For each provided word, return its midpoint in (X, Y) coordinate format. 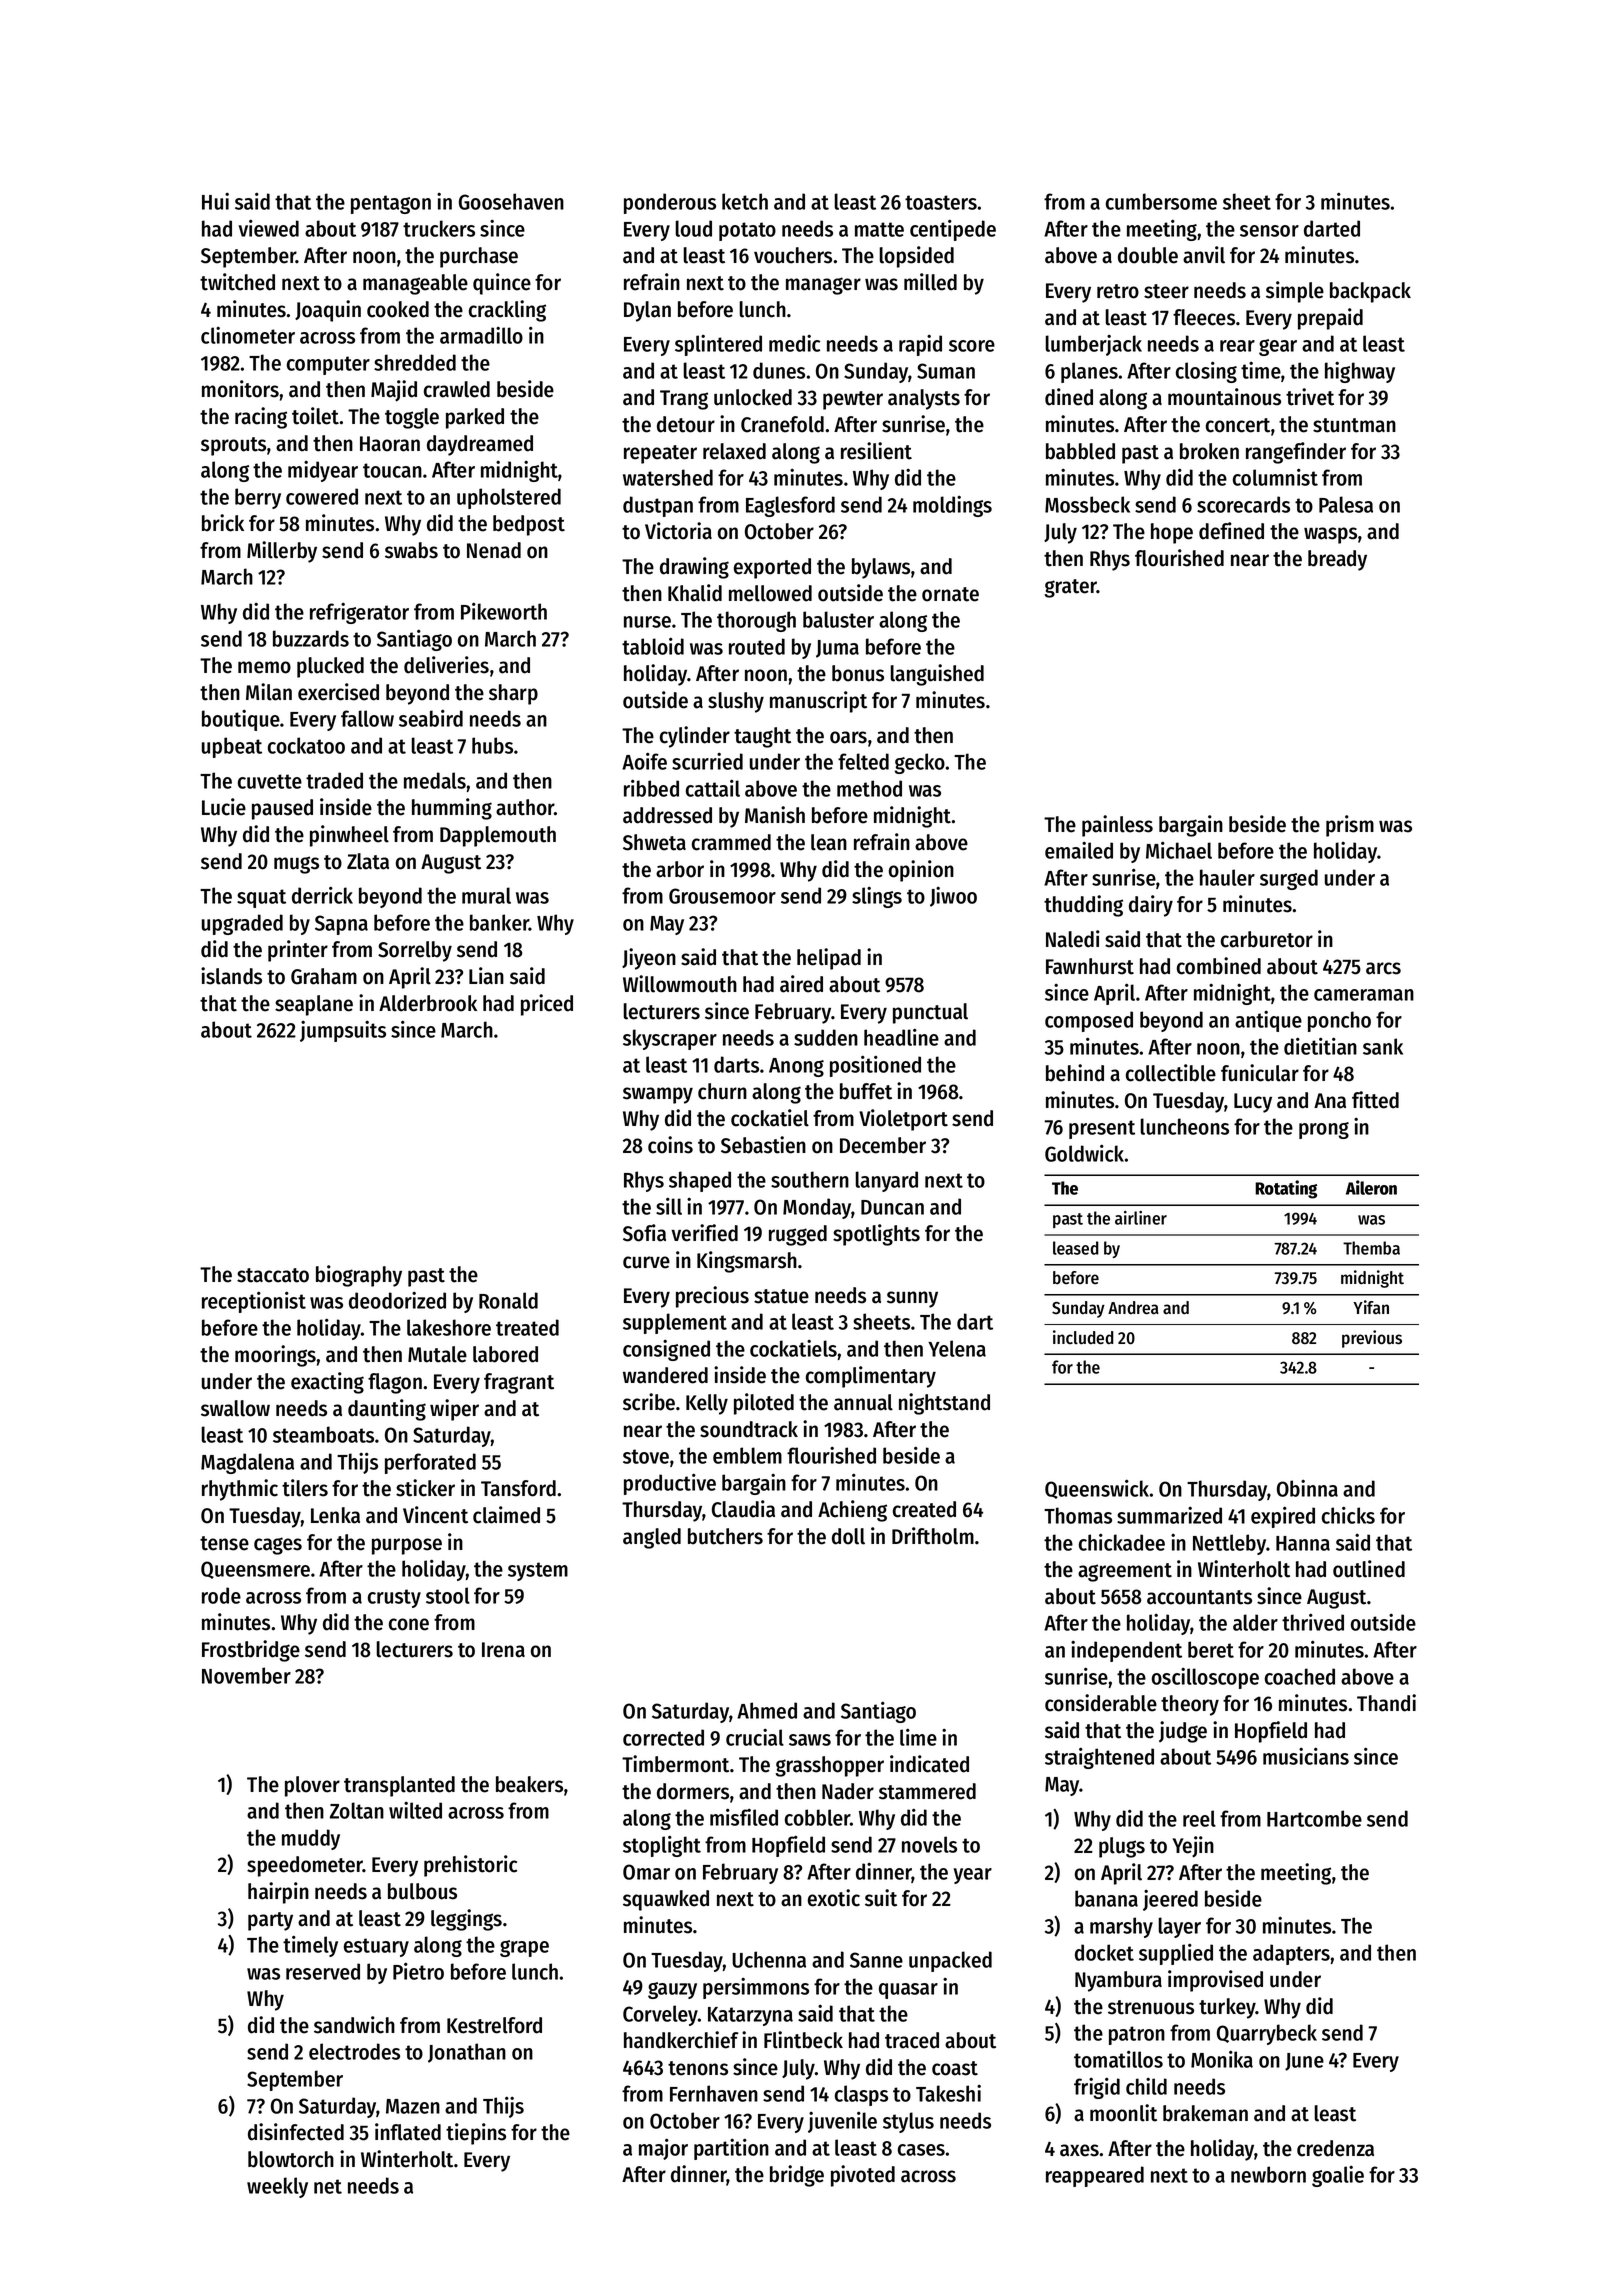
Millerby (282, 552)
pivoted (863, 2176)
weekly (277, 2187)
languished (937, 675)
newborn (1268, 2174)
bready (1337, 560)
